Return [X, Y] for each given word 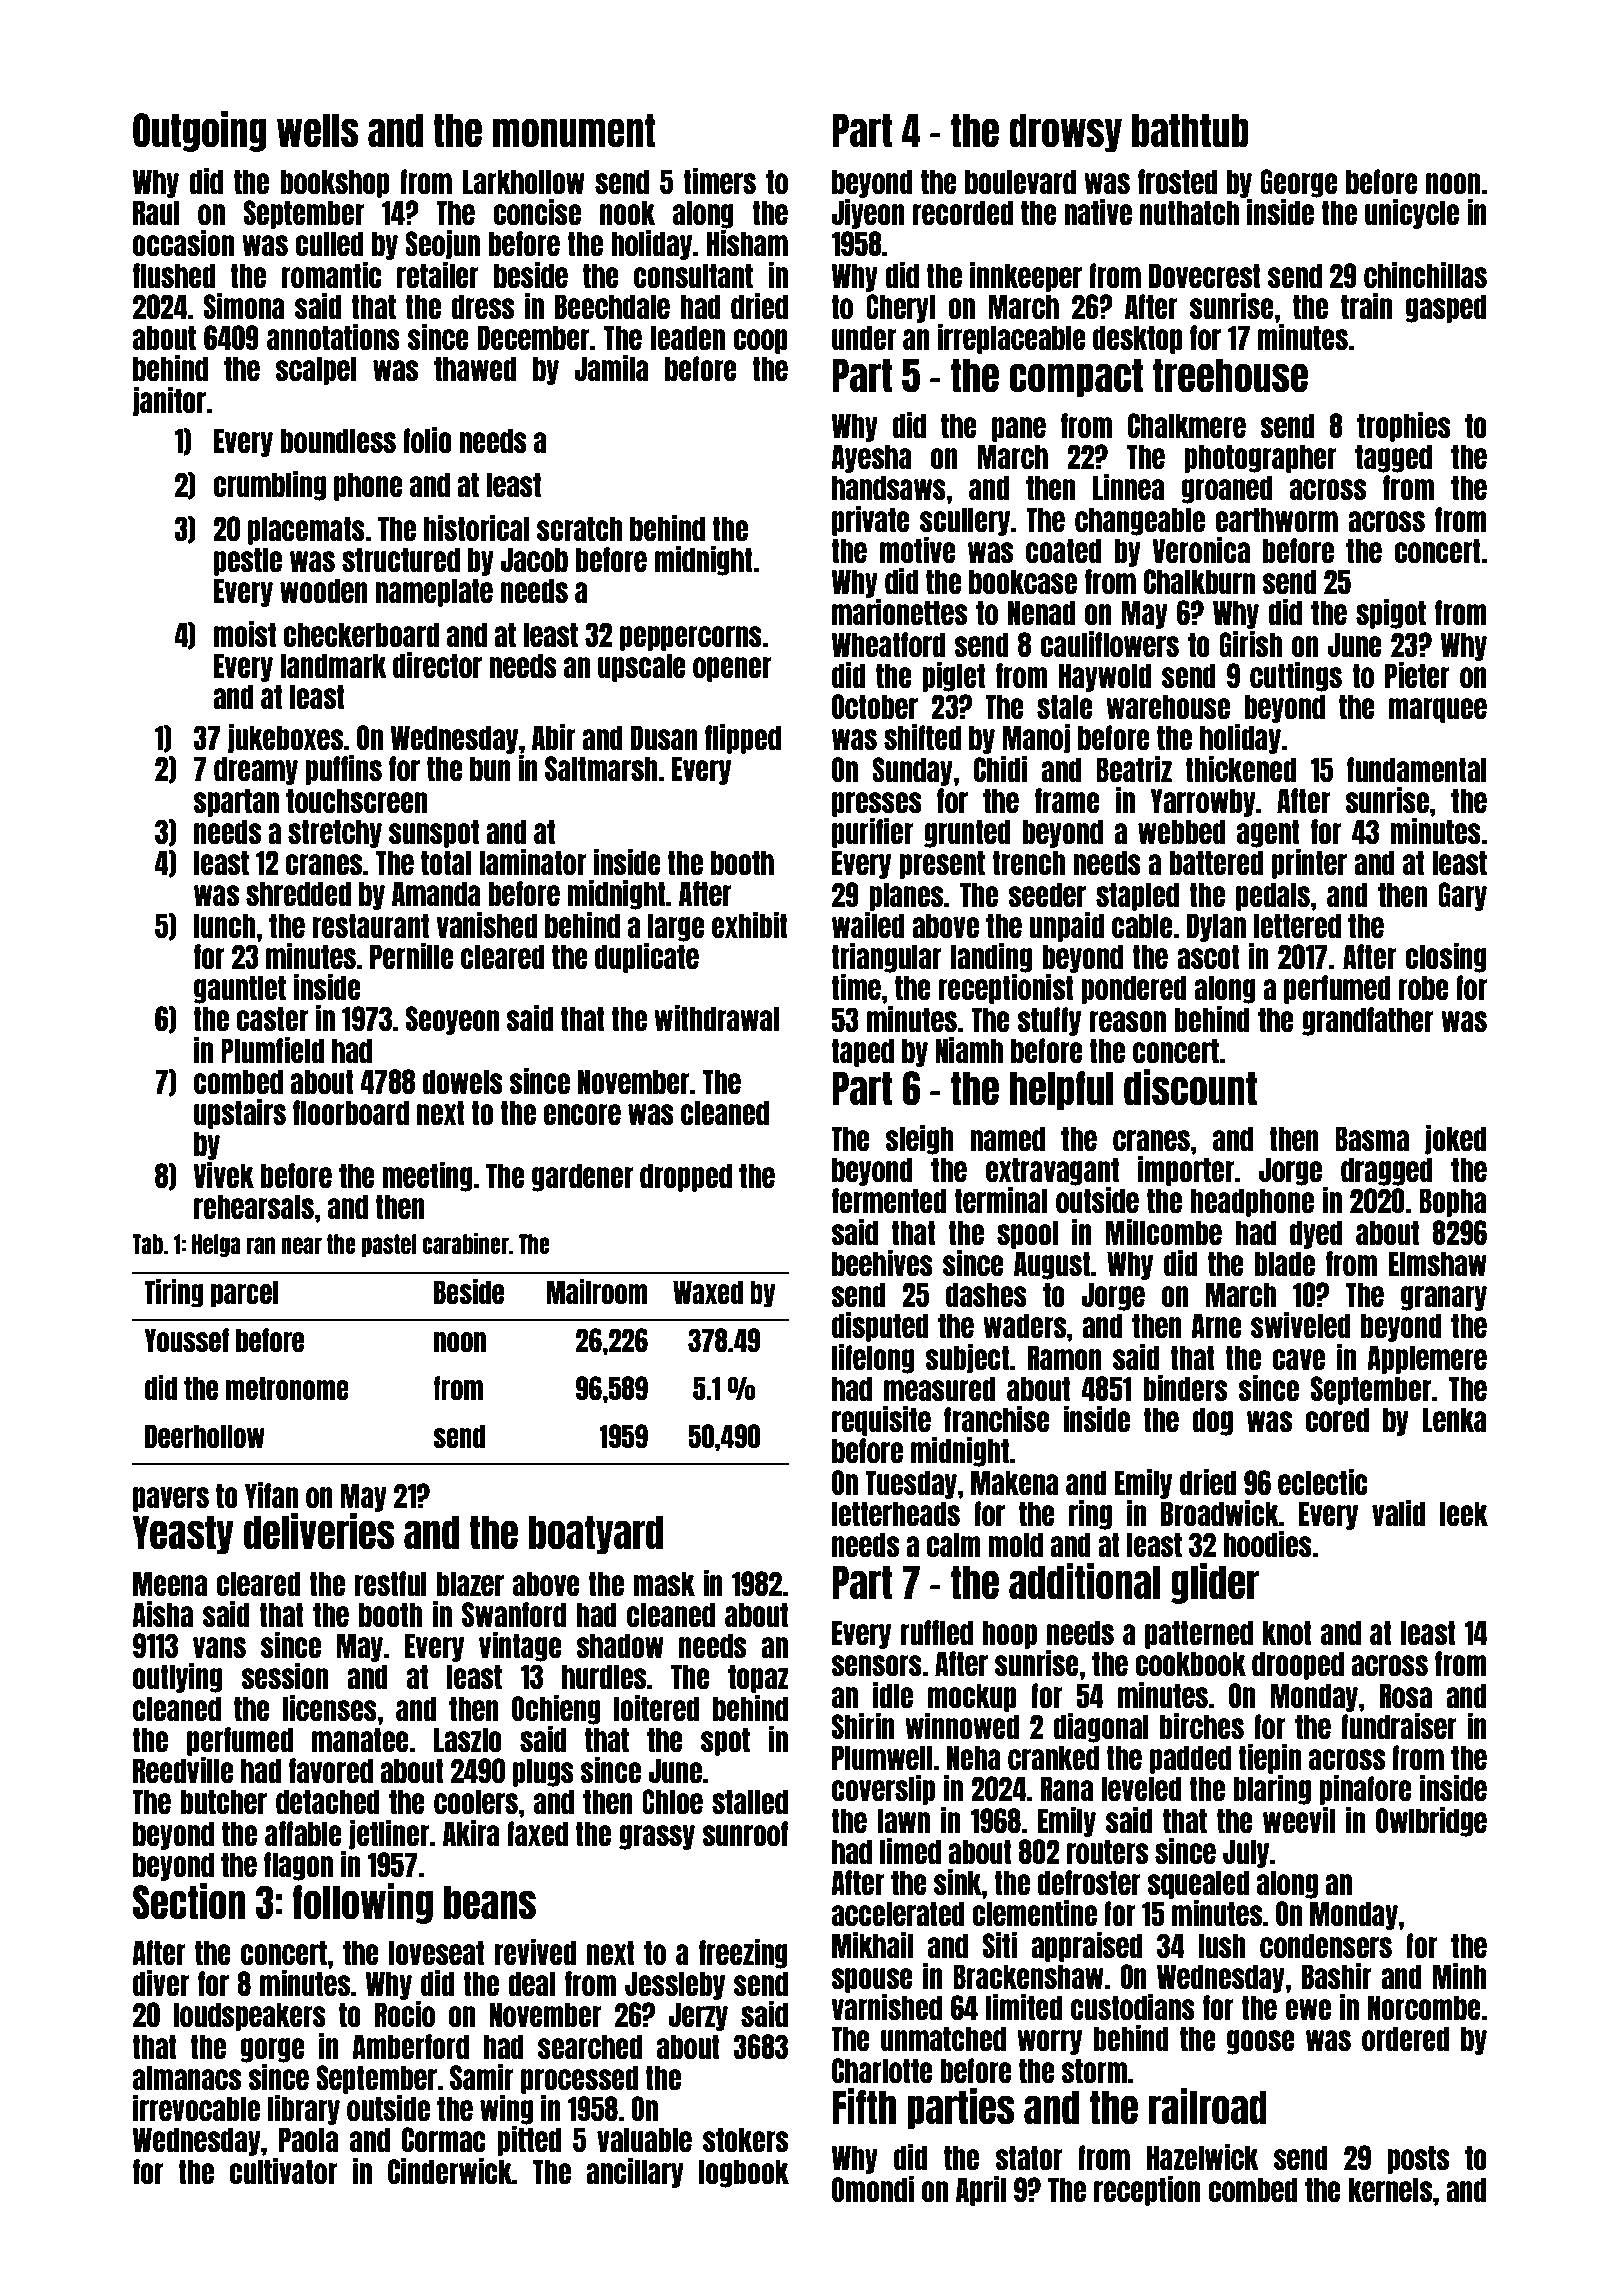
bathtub [1190, 130]
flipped [743, 739]
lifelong [873, 1359]
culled [329, 243]
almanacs [187, 2077]
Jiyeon [868, 214]
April [981, 2191]
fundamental [1417, 769]
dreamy [256, 770]
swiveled [1301, 1325]
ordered [1405, 2038]
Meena [170, 1583]
